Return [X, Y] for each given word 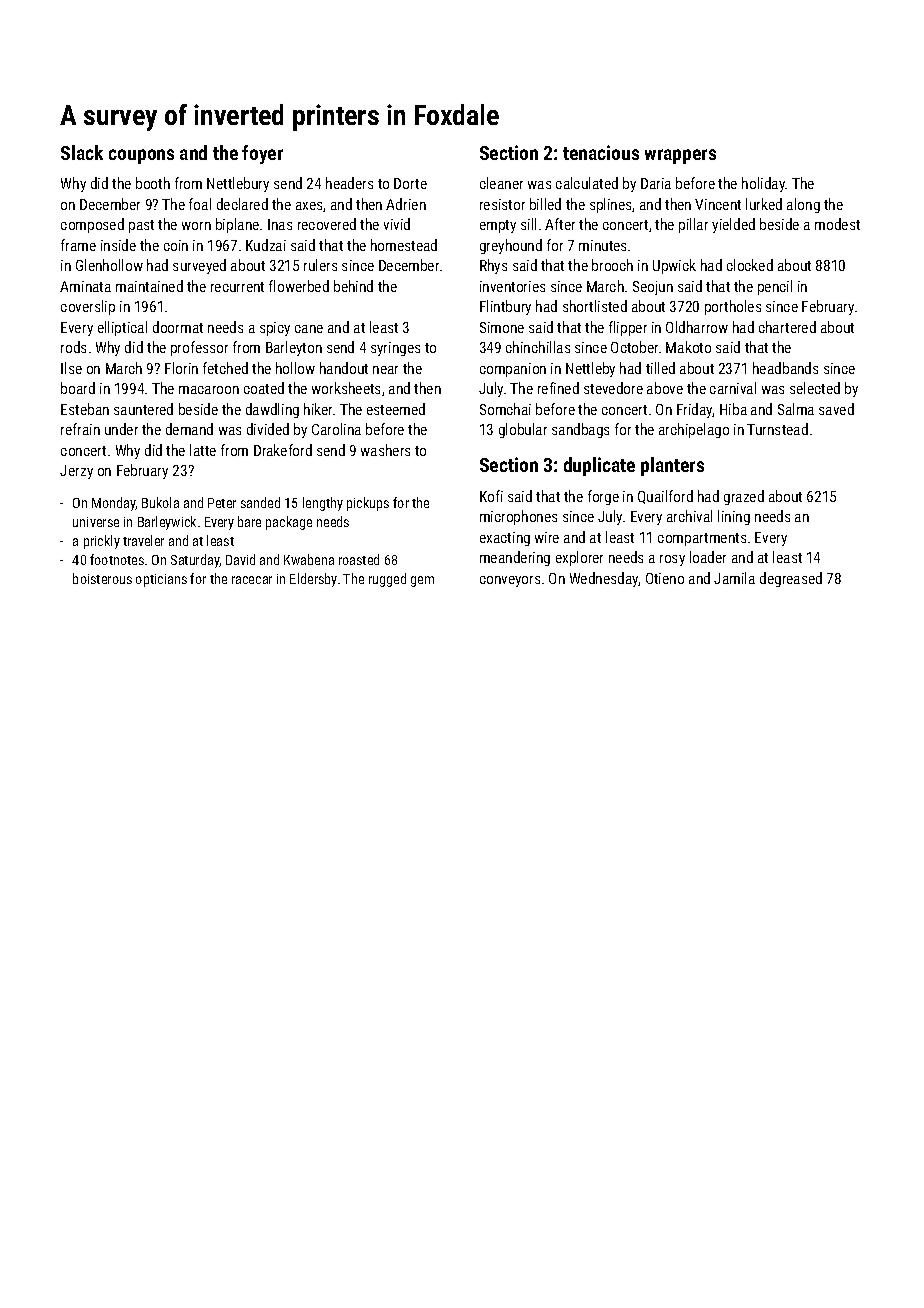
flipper [628, 328]
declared [242, 204]
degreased [791, 579]
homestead [404, 245]
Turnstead [777, 429]
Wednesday [604, 579]
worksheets [346, 388]
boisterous [102, 578]
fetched [225, 368]
